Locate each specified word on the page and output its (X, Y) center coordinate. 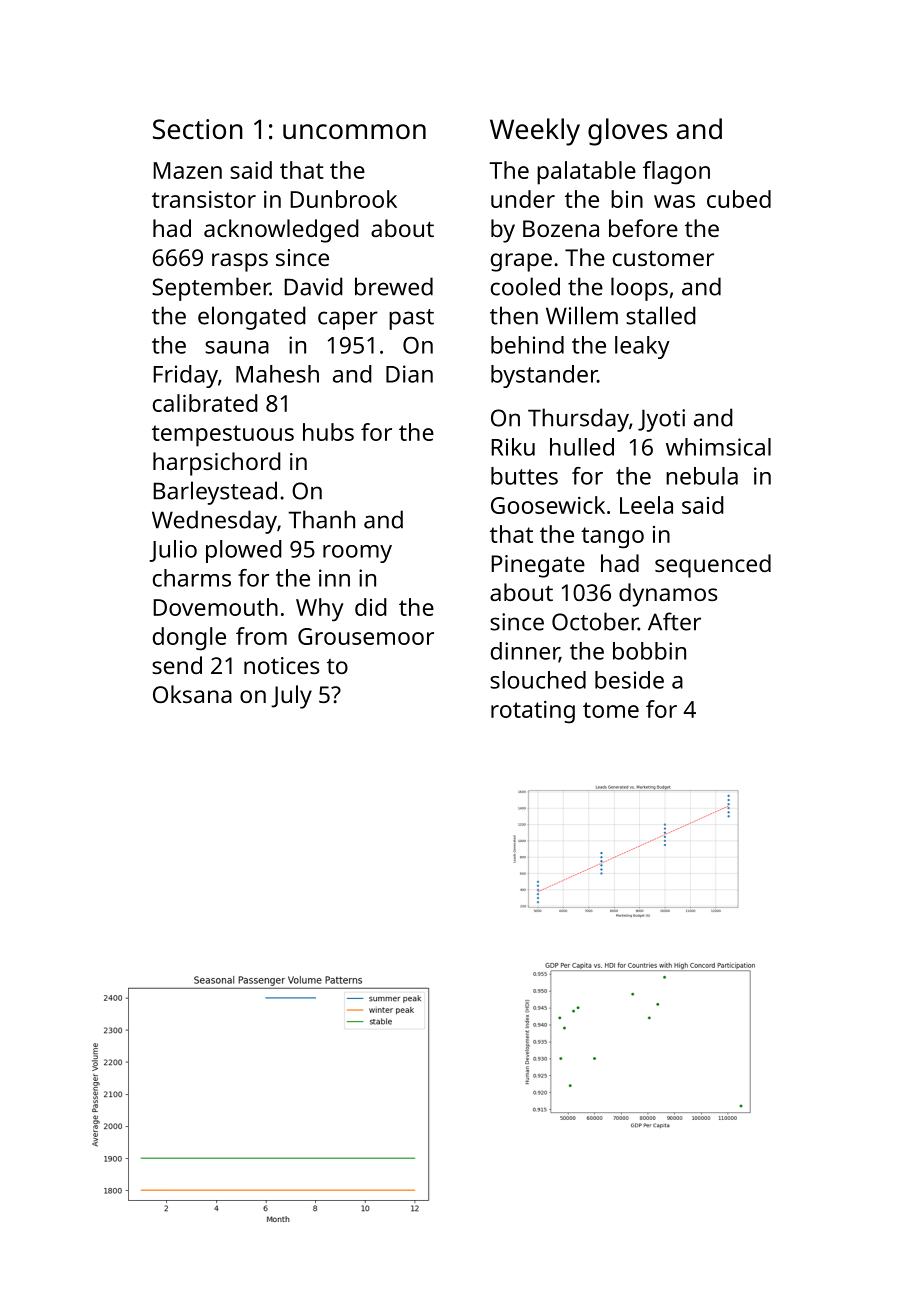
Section (198, 129)
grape (521, 262)
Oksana (192, 694)
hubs (328, 432)
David (313, 286)
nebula (702, 476)
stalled (661, 315)
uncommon (354, 131)
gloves (627, 132)
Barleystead (215, 493)
